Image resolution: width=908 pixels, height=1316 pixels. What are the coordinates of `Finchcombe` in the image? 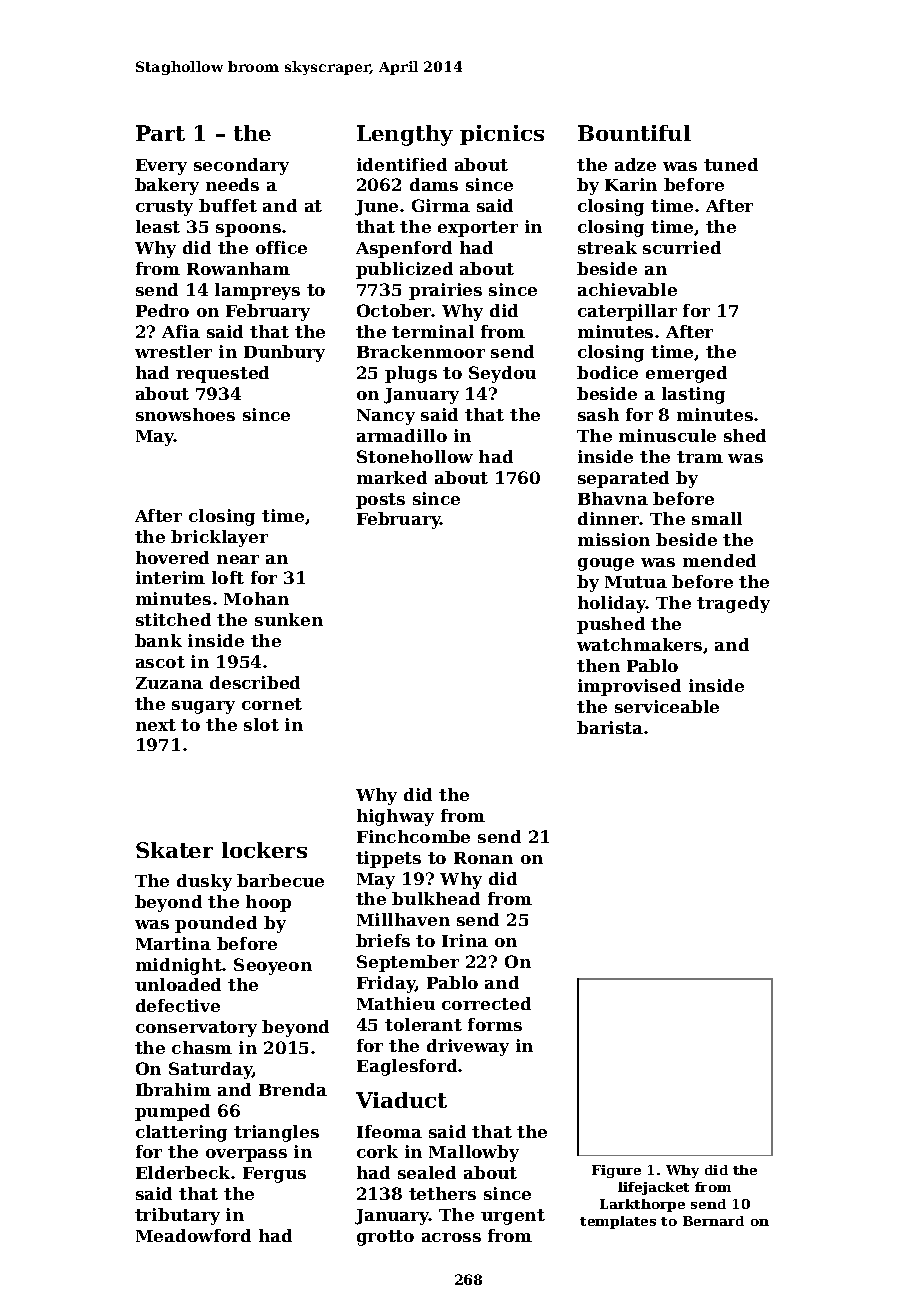 It's located at (413, 836).
